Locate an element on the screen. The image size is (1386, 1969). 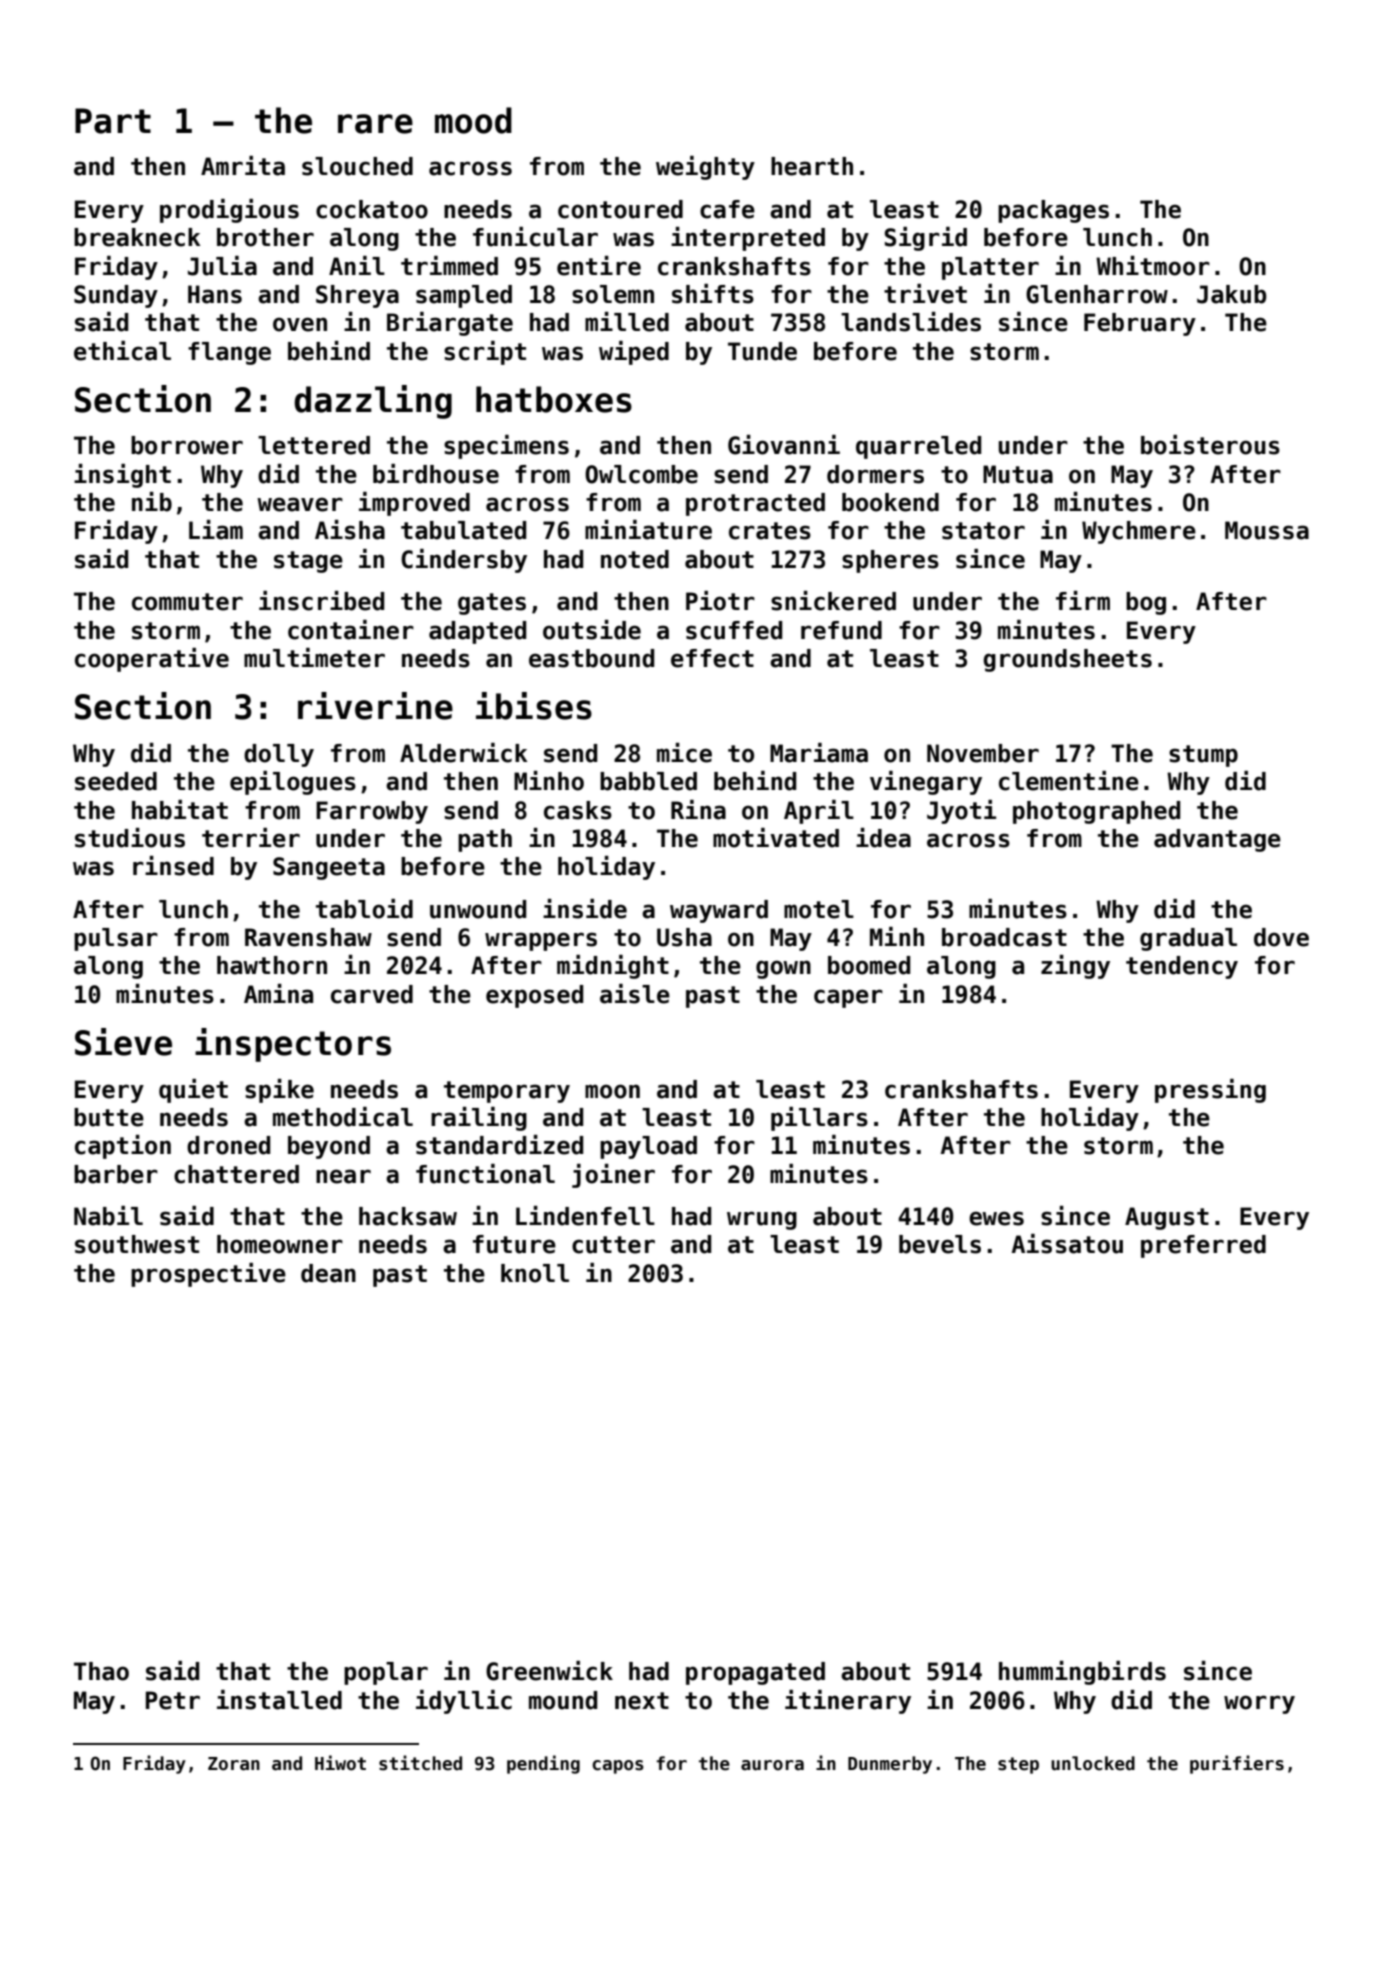
ethical is located at coordinates (122, 351).
